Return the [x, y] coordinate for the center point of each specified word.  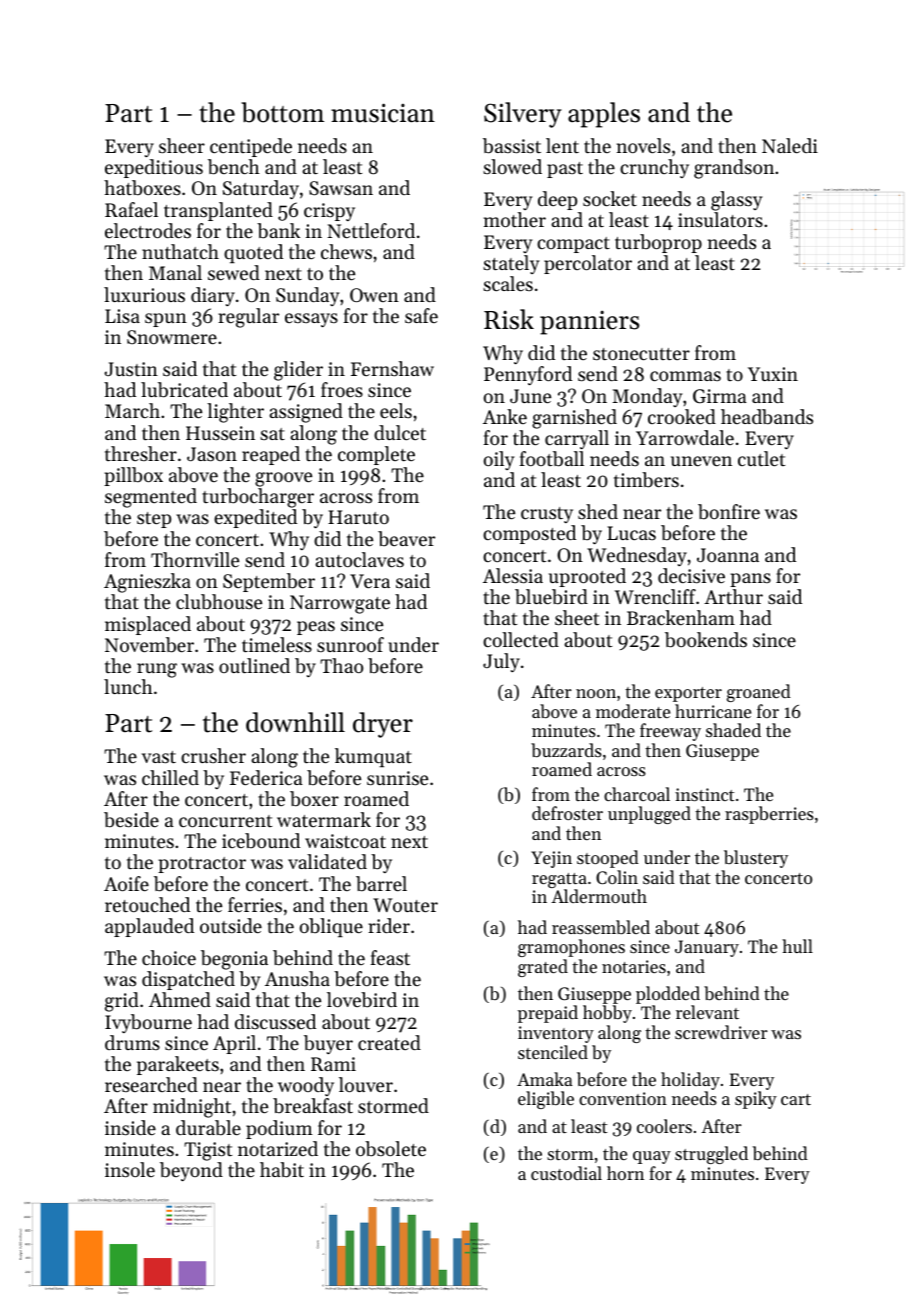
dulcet [400, 432]
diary [213, 296]
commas [685, 376]
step [154, 520]
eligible [546, 1100]
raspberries [769, 815]
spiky [756, 1100]
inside [130, 1127]
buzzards [566, 750]
